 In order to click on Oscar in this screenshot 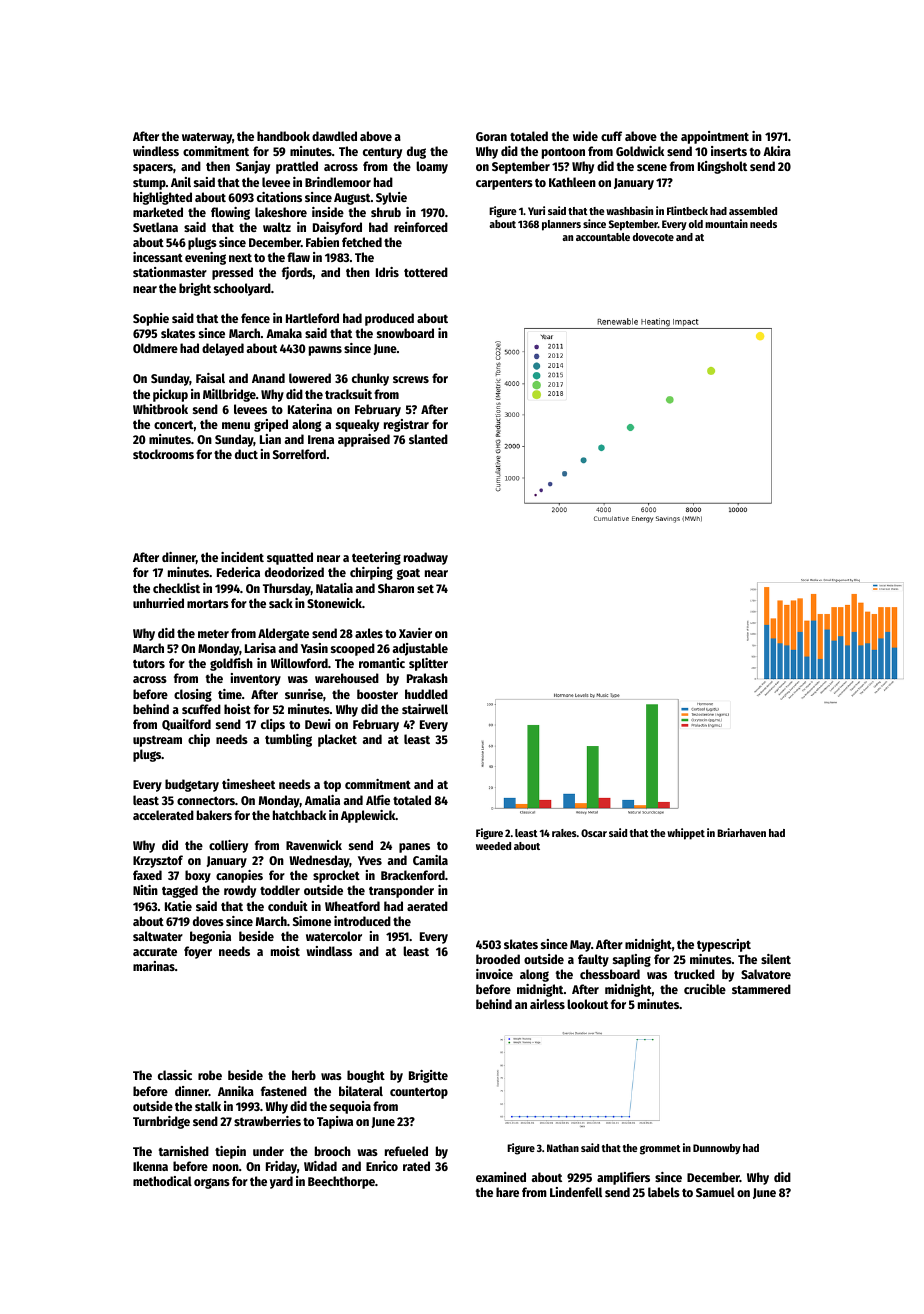, I will do `click(594, 833)`.
